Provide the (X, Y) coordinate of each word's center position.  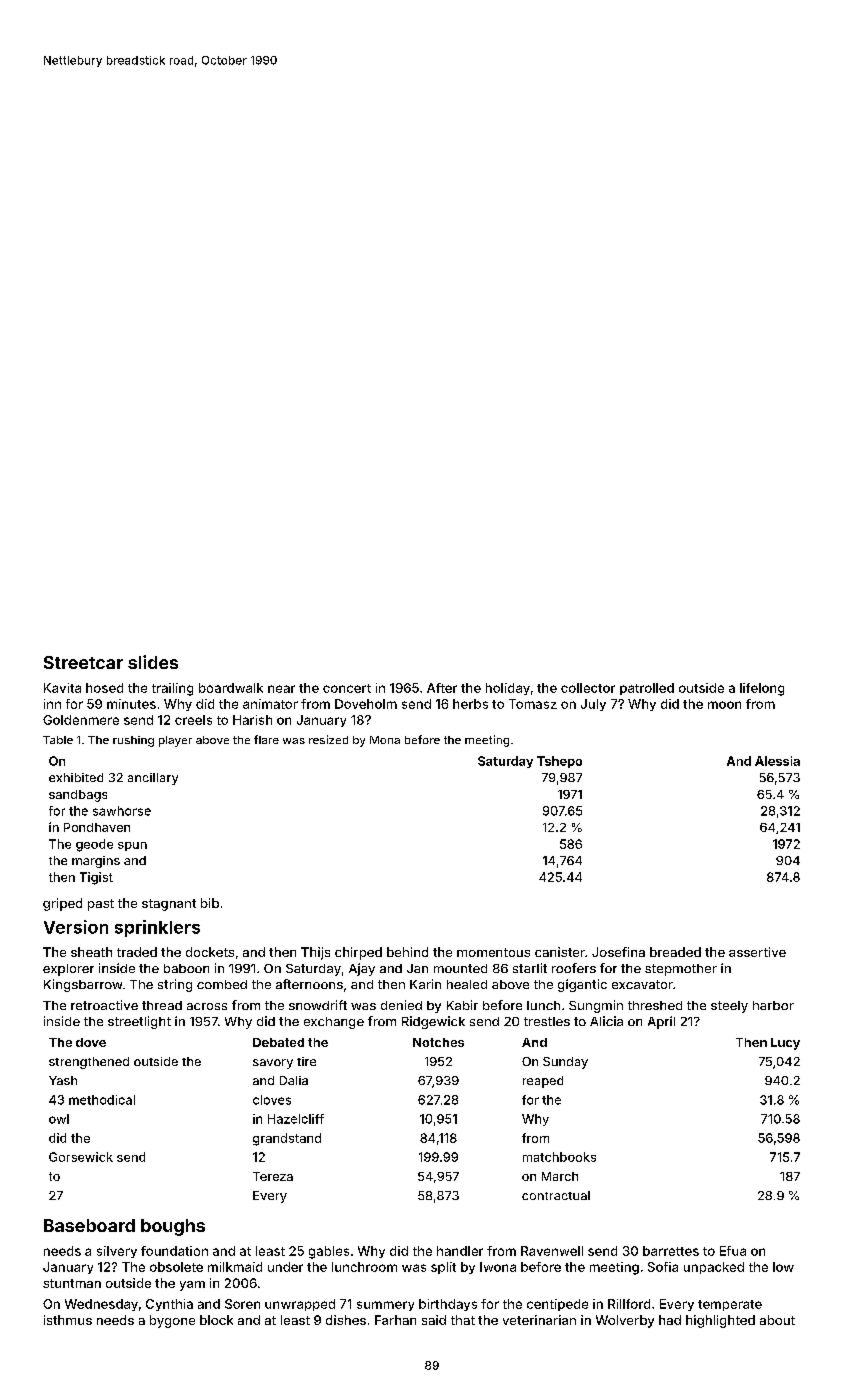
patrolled (647, 689)
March (560, 1176)
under (285, 1267)
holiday (508, 689)
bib (210, 903)
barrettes (671, 1251)
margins (96, 862)
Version (76, 927)
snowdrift (318, 1005)
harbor (773, 1005)
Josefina (618, 952)
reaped (543, 1082)
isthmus (68, 1320)
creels (193, 720)
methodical (102, 1100)
